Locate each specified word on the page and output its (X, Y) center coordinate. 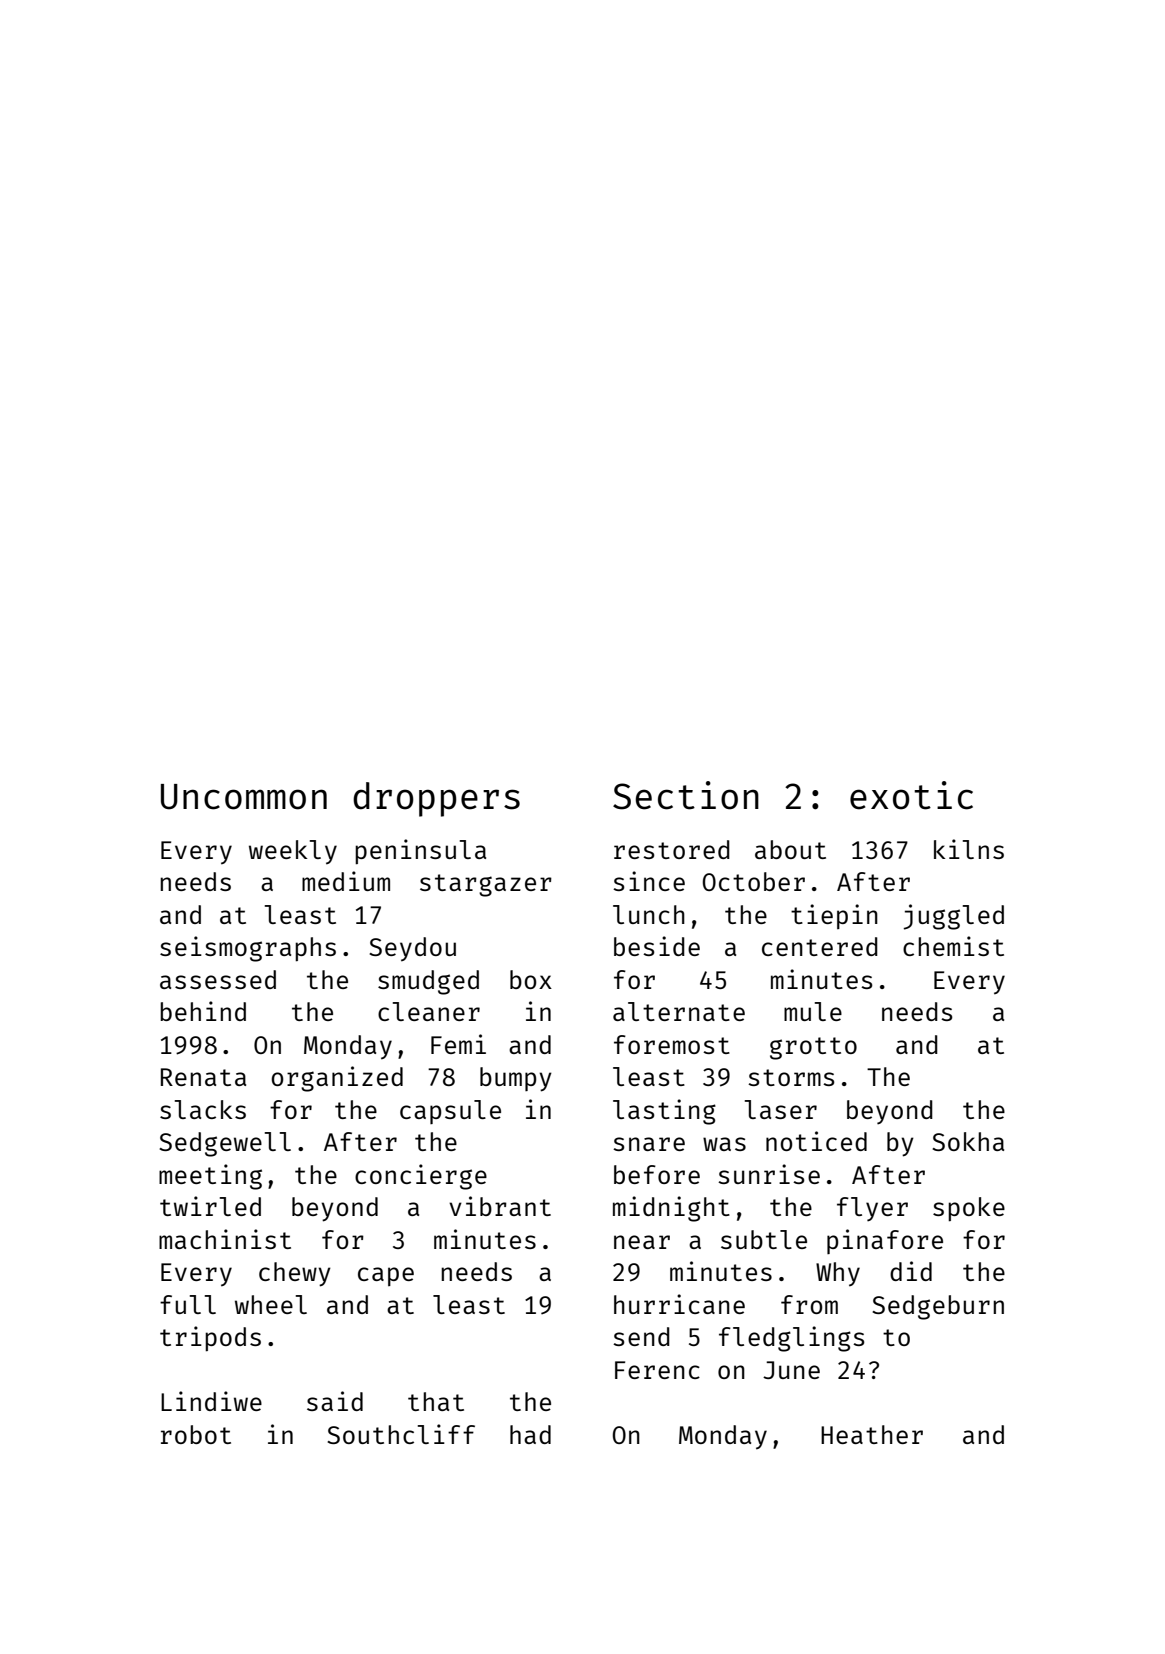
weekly (293, 852)
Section (686, 795)
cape (386, 1276)
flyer (872, 1209)
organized (337, 1079)
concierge (421, 1177)
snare (649, 1144)
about (790, 849)
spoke (969, 1209)
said (335, 1401)
